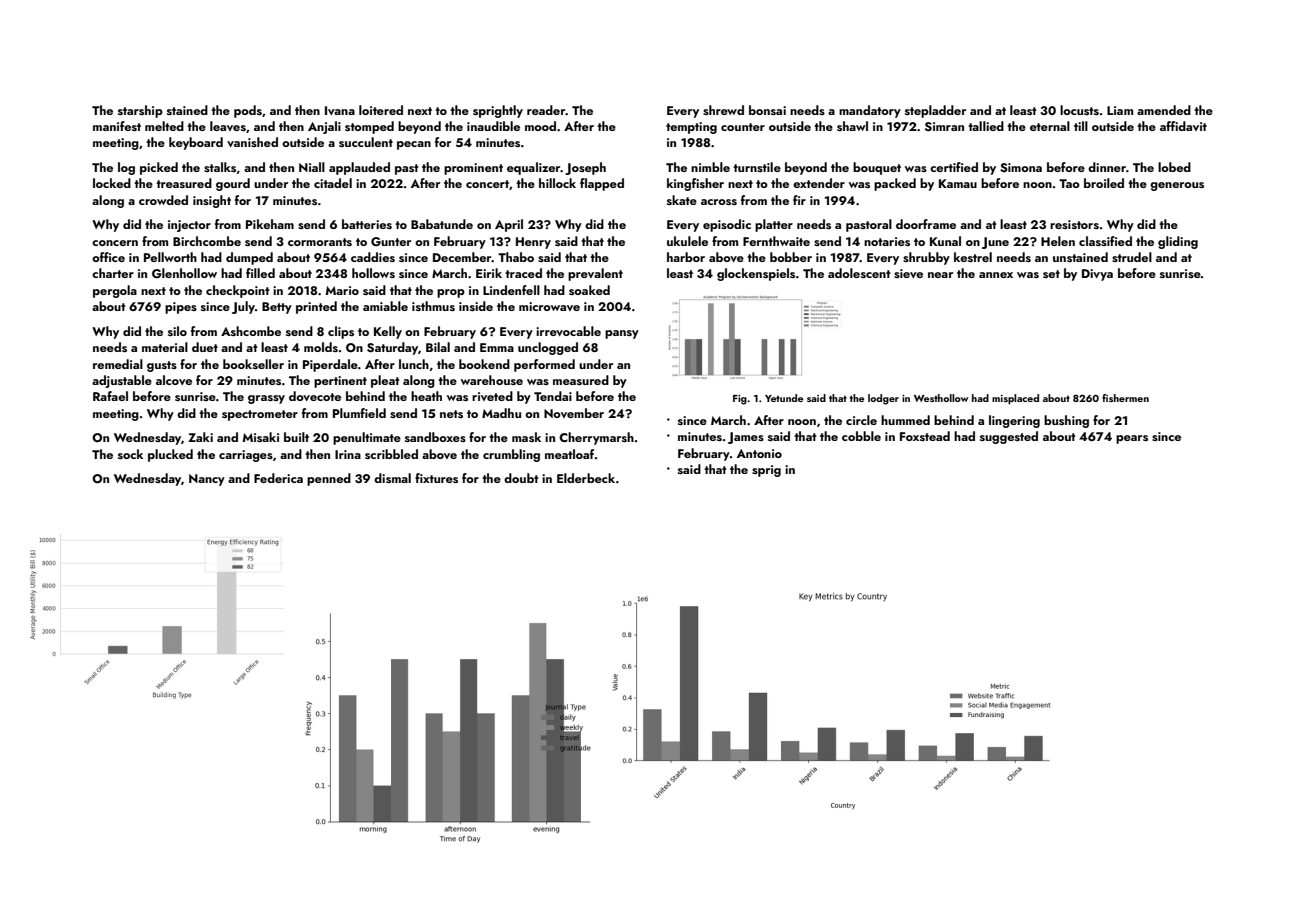 This screenshot has height=924, width=1308. What do you see at coordinates (1125, 398) in the screenshot?
I see `fishermen` at bounding box center [1125, 398].
